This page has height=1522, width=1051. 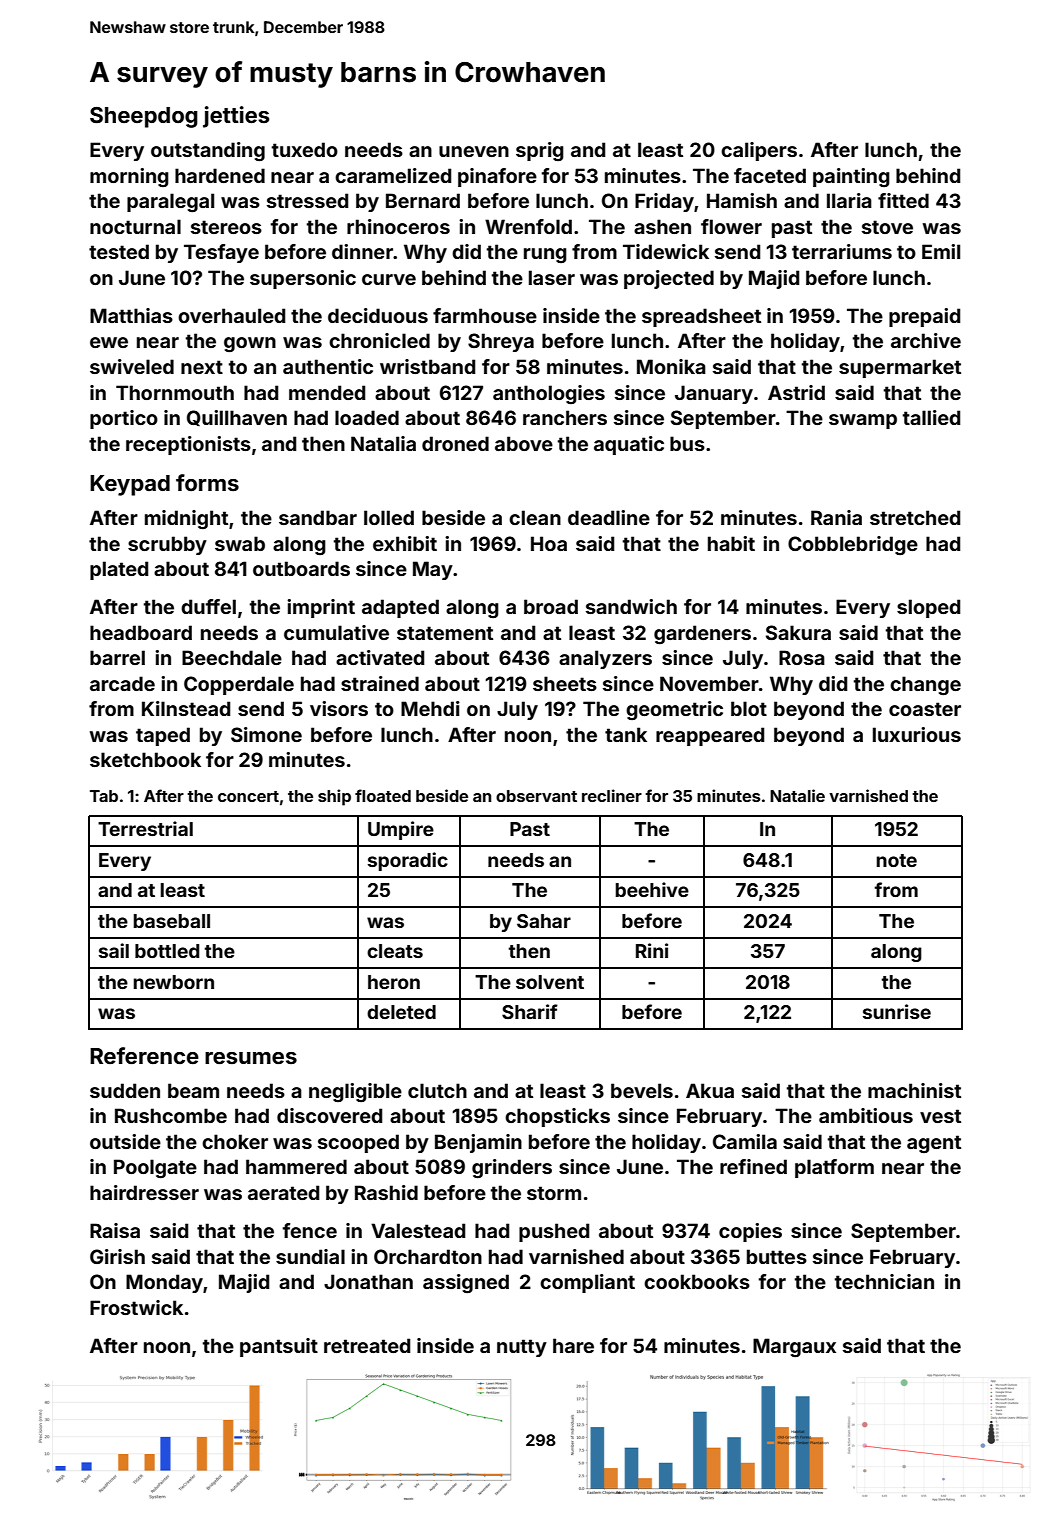 I want to click on clutch, so click(x=437, y=1090).
